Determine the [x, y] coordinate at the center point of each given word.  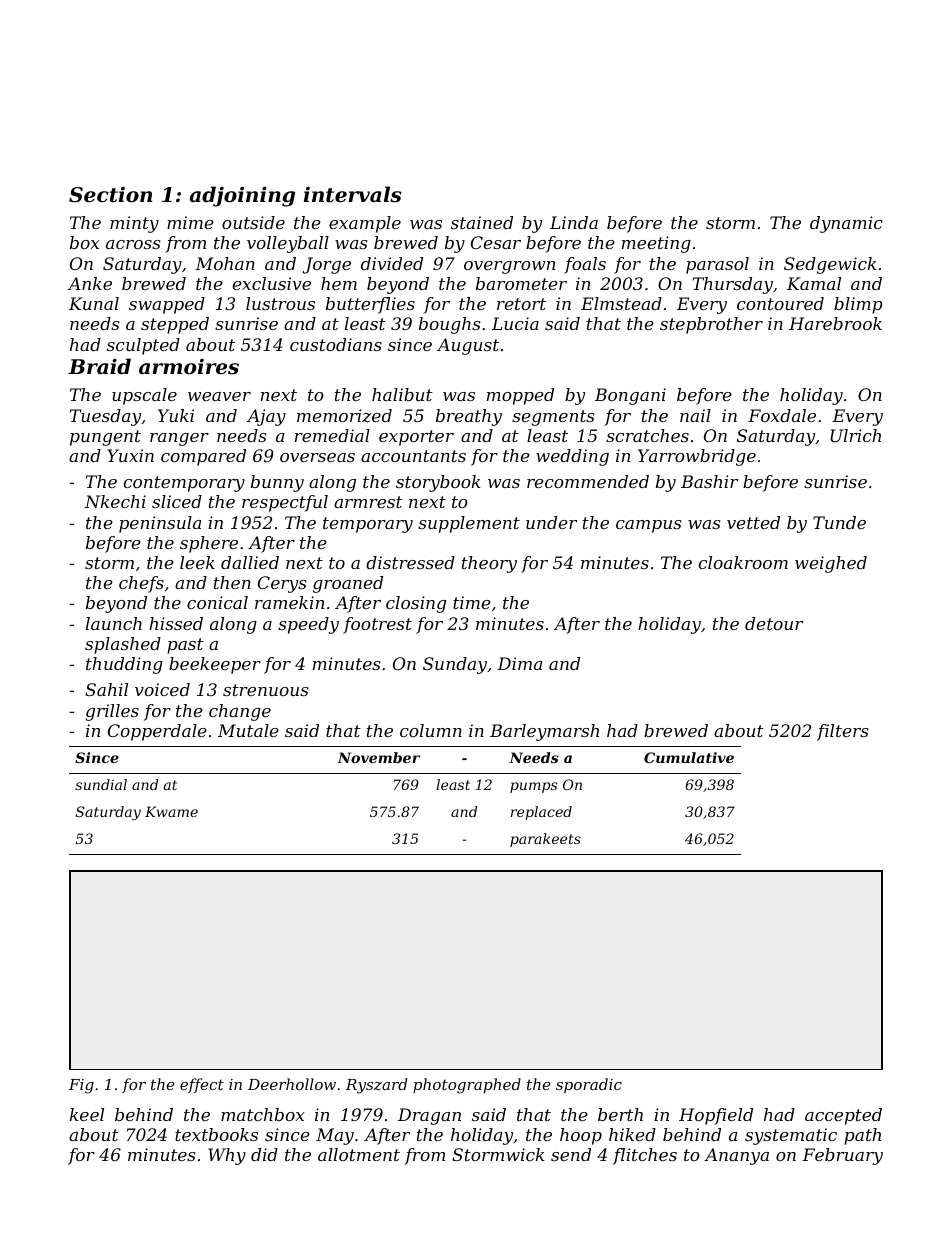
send [571, 1154]
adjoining [242, 196]
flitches [645, 1156]
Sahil [106, 689]
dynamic [846, 224]
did [264, 1154]
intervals [353, 194]
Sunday [455, 665]
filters [843, 732]
